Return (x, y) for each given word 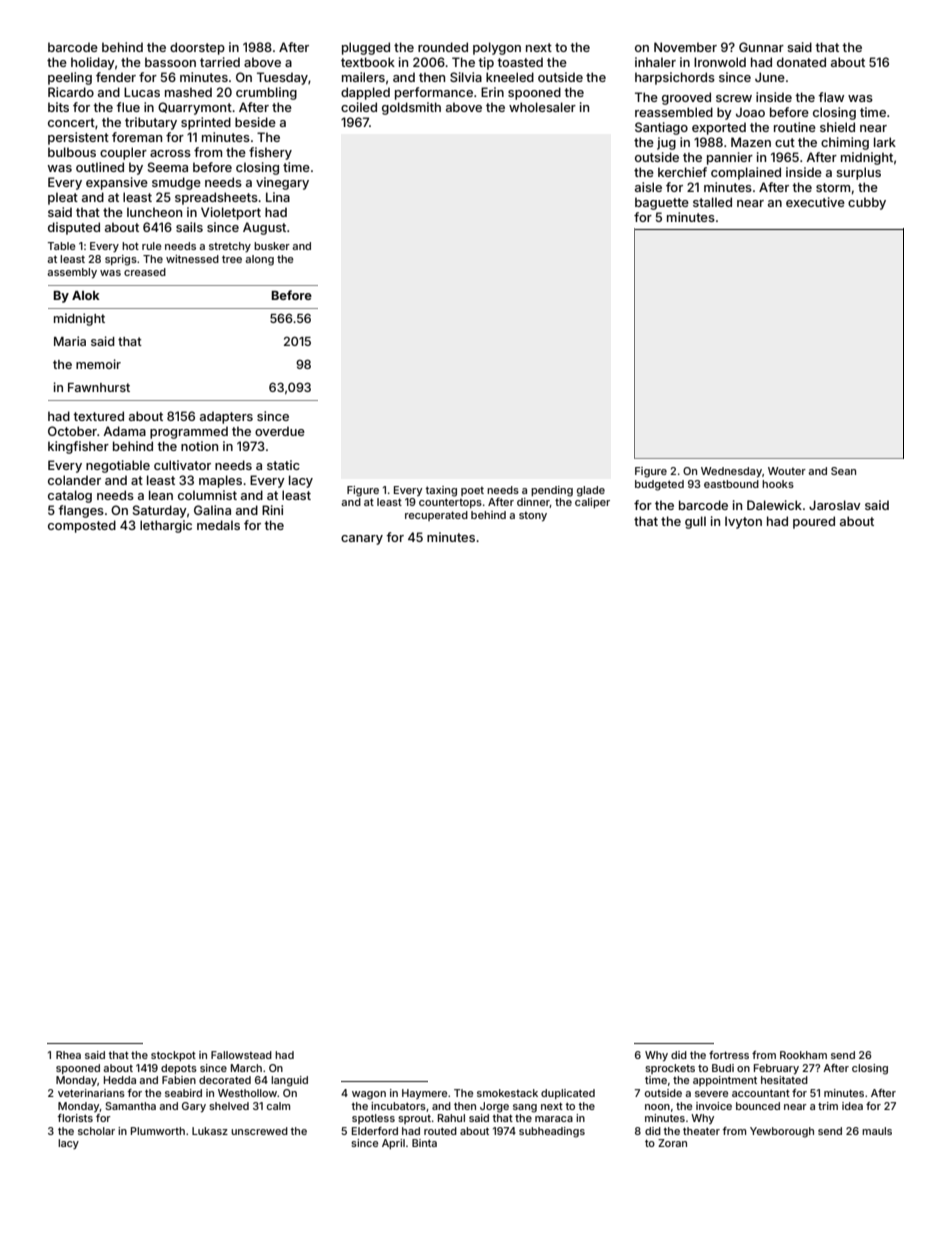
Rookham (803, 1055)
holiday (93, 63)
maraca (554, 1119)
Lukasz (210, 1131)
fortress (729, 1055)
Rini (272, 510)
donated (801, 62)
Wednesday (731, 472)
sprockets (670, 1069)
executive (815, 202)
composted (82, 526)
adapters (226, 417)
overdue (280, 431)
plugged (366, 48)
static (283, 465)
